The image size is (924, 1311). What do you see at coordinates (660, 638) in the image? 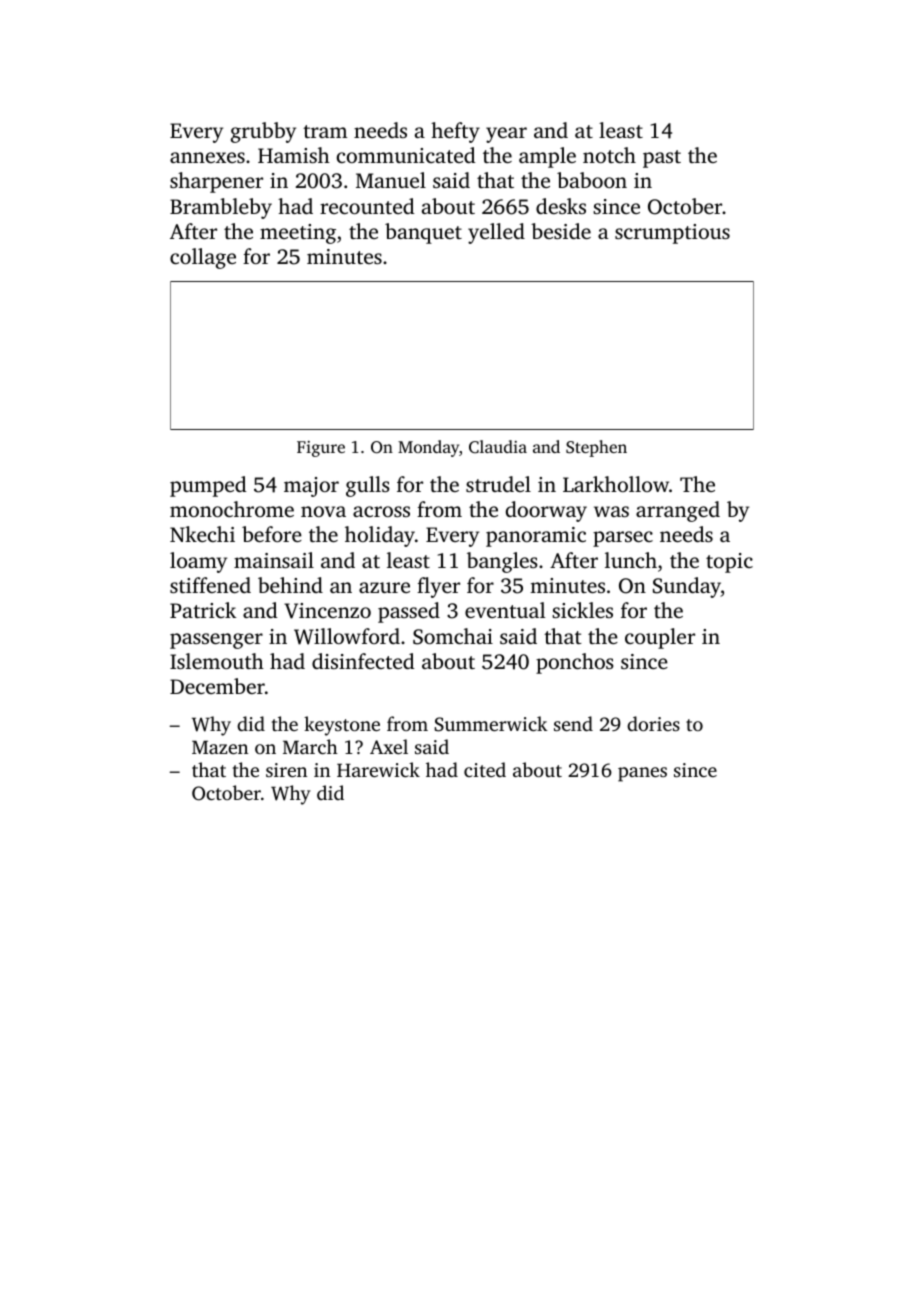
I see `coupler` at bounding box center [660, 638].
